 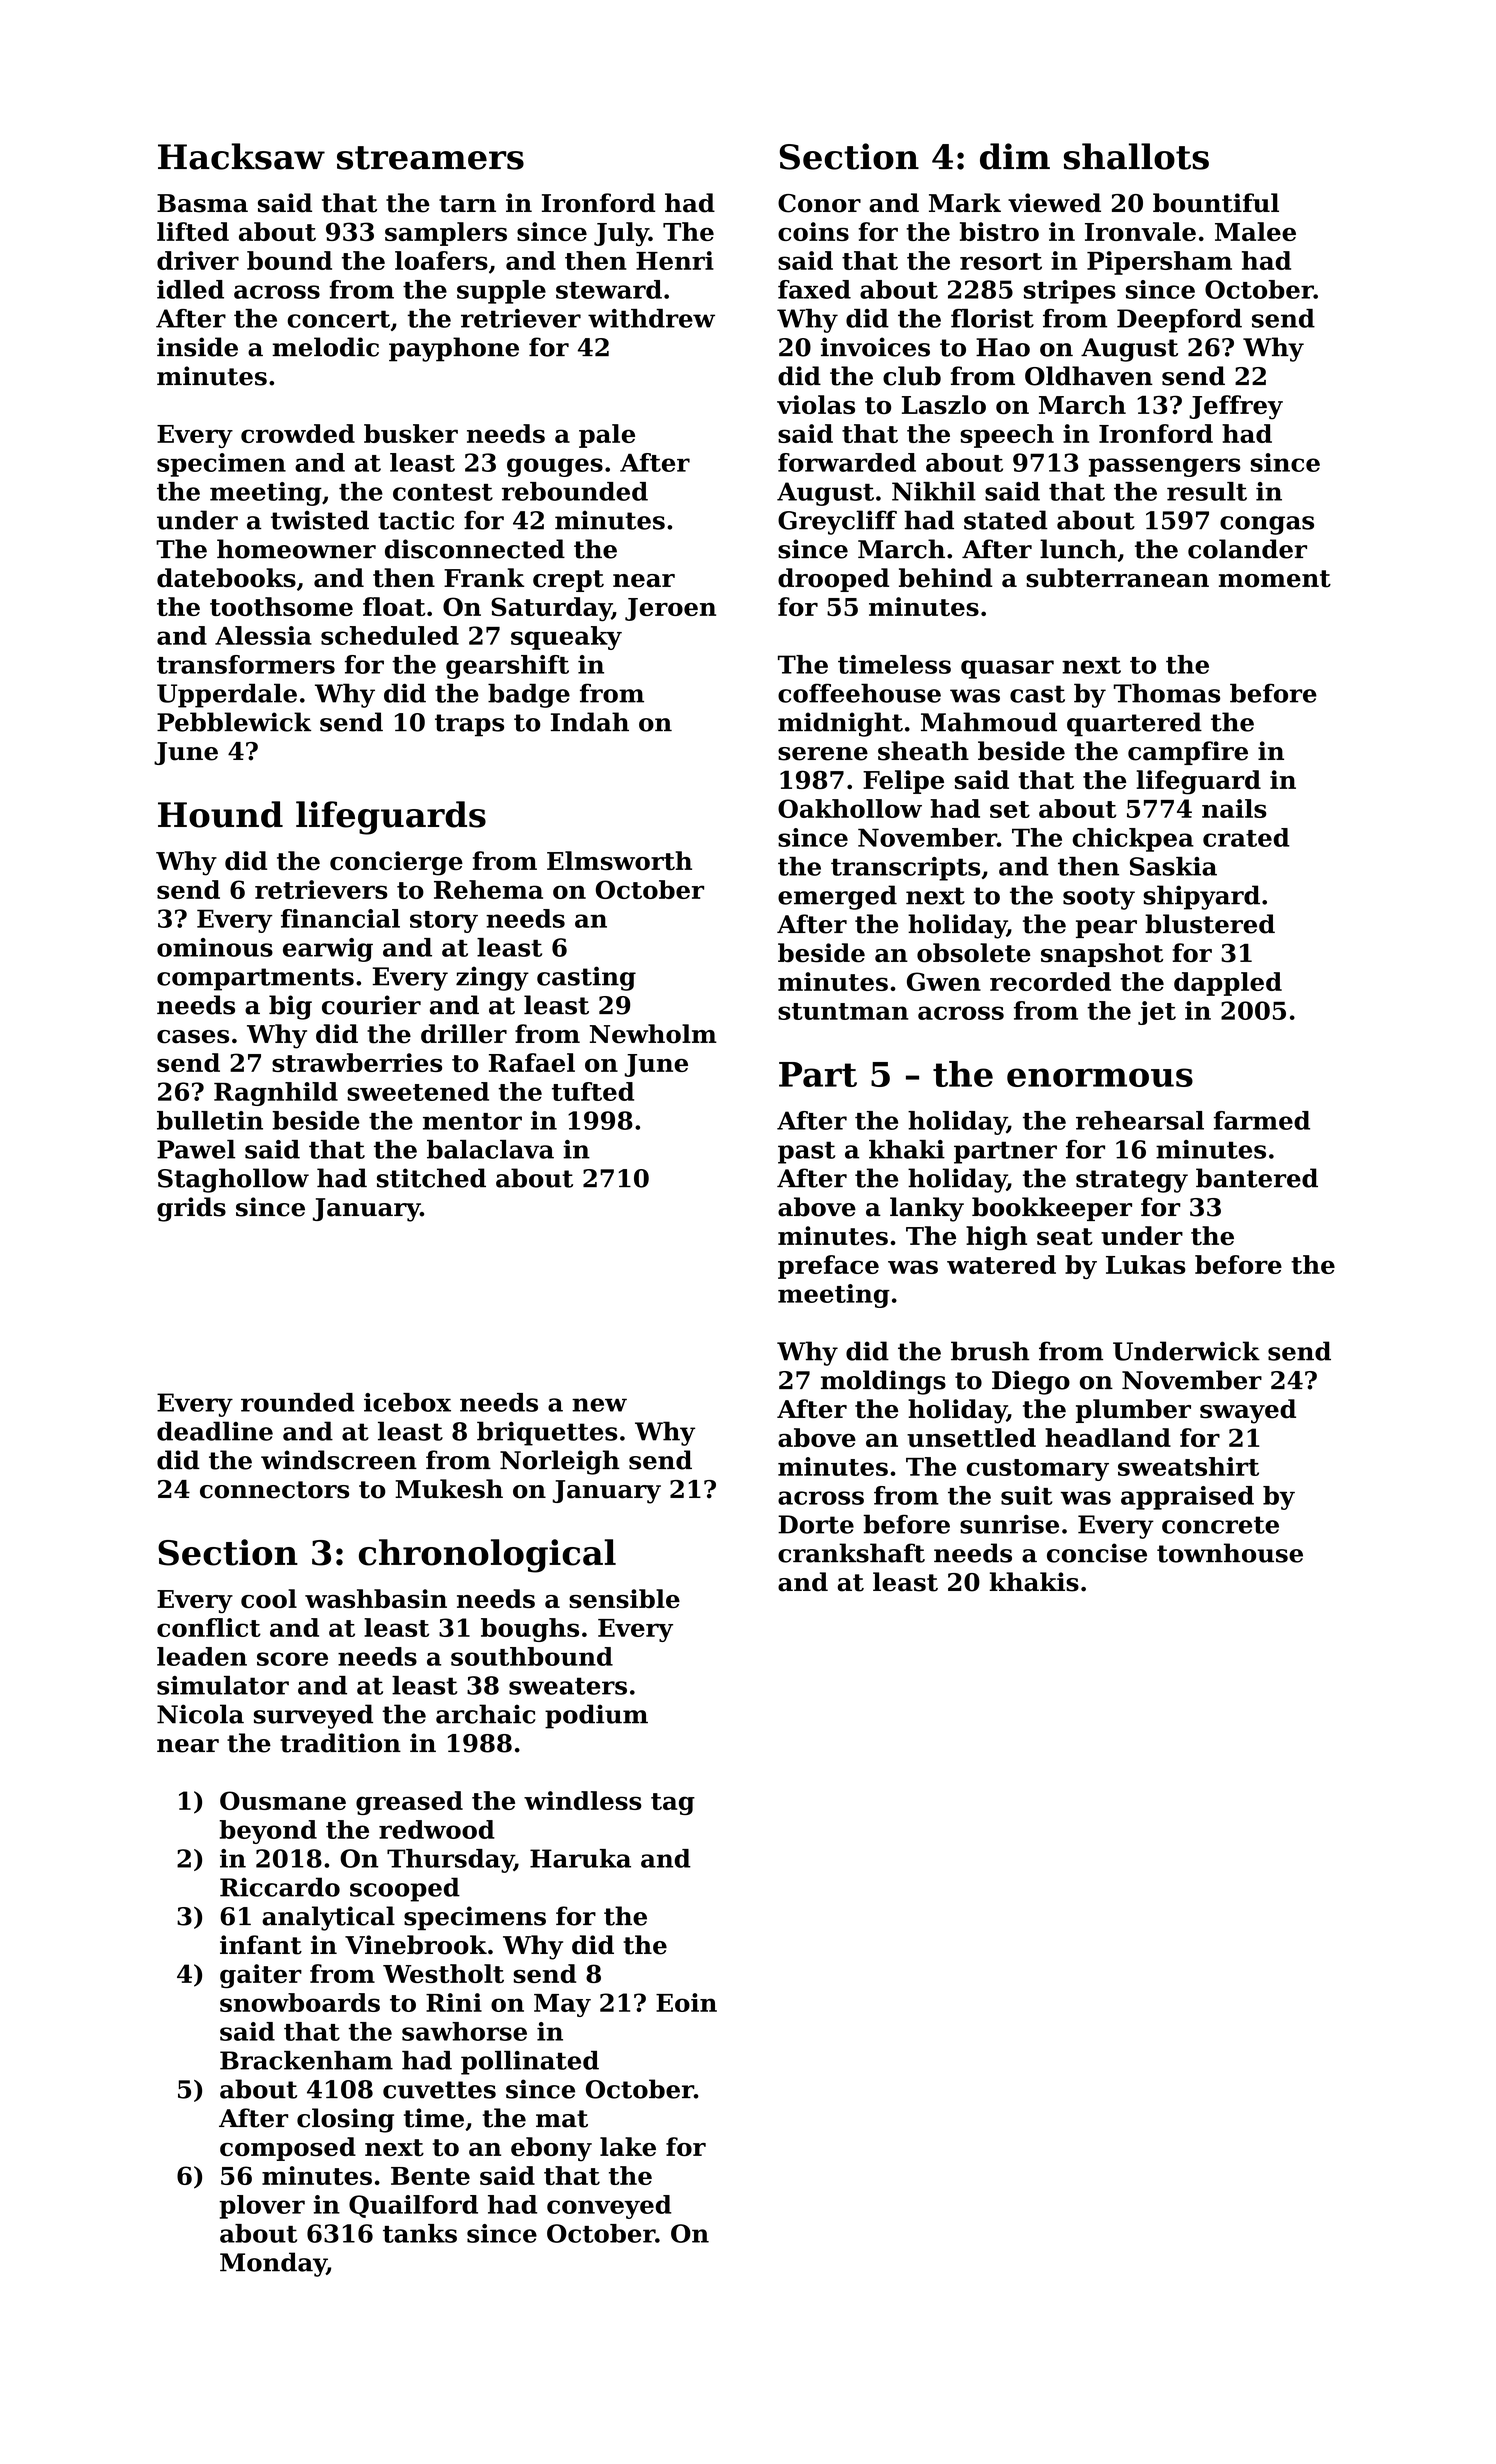 I want to click on stripes, so click(x=1070, y=292).
